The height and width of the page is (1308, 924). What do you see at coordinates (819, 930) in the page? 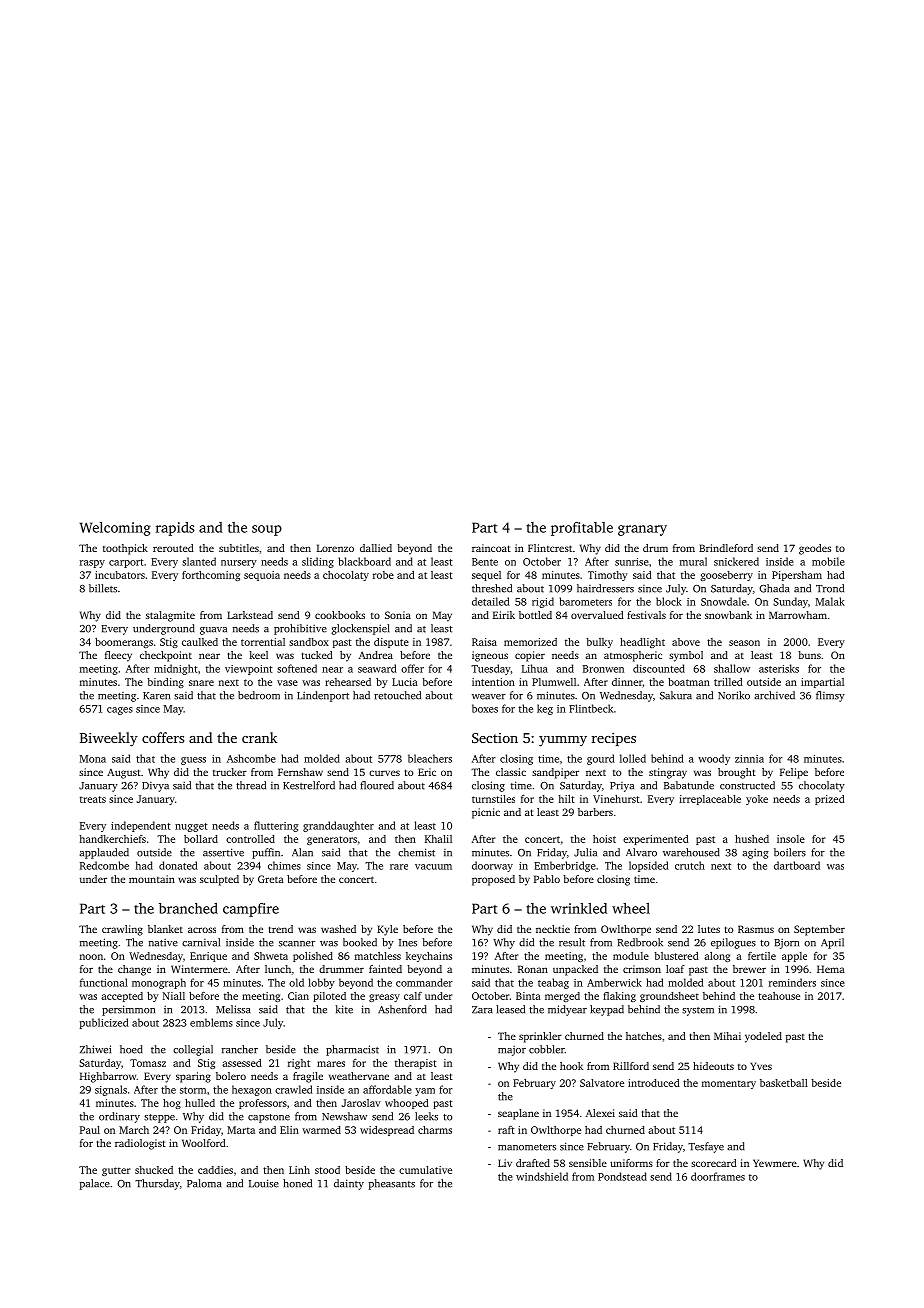
I see `September` at bounding box center [819, 930].
